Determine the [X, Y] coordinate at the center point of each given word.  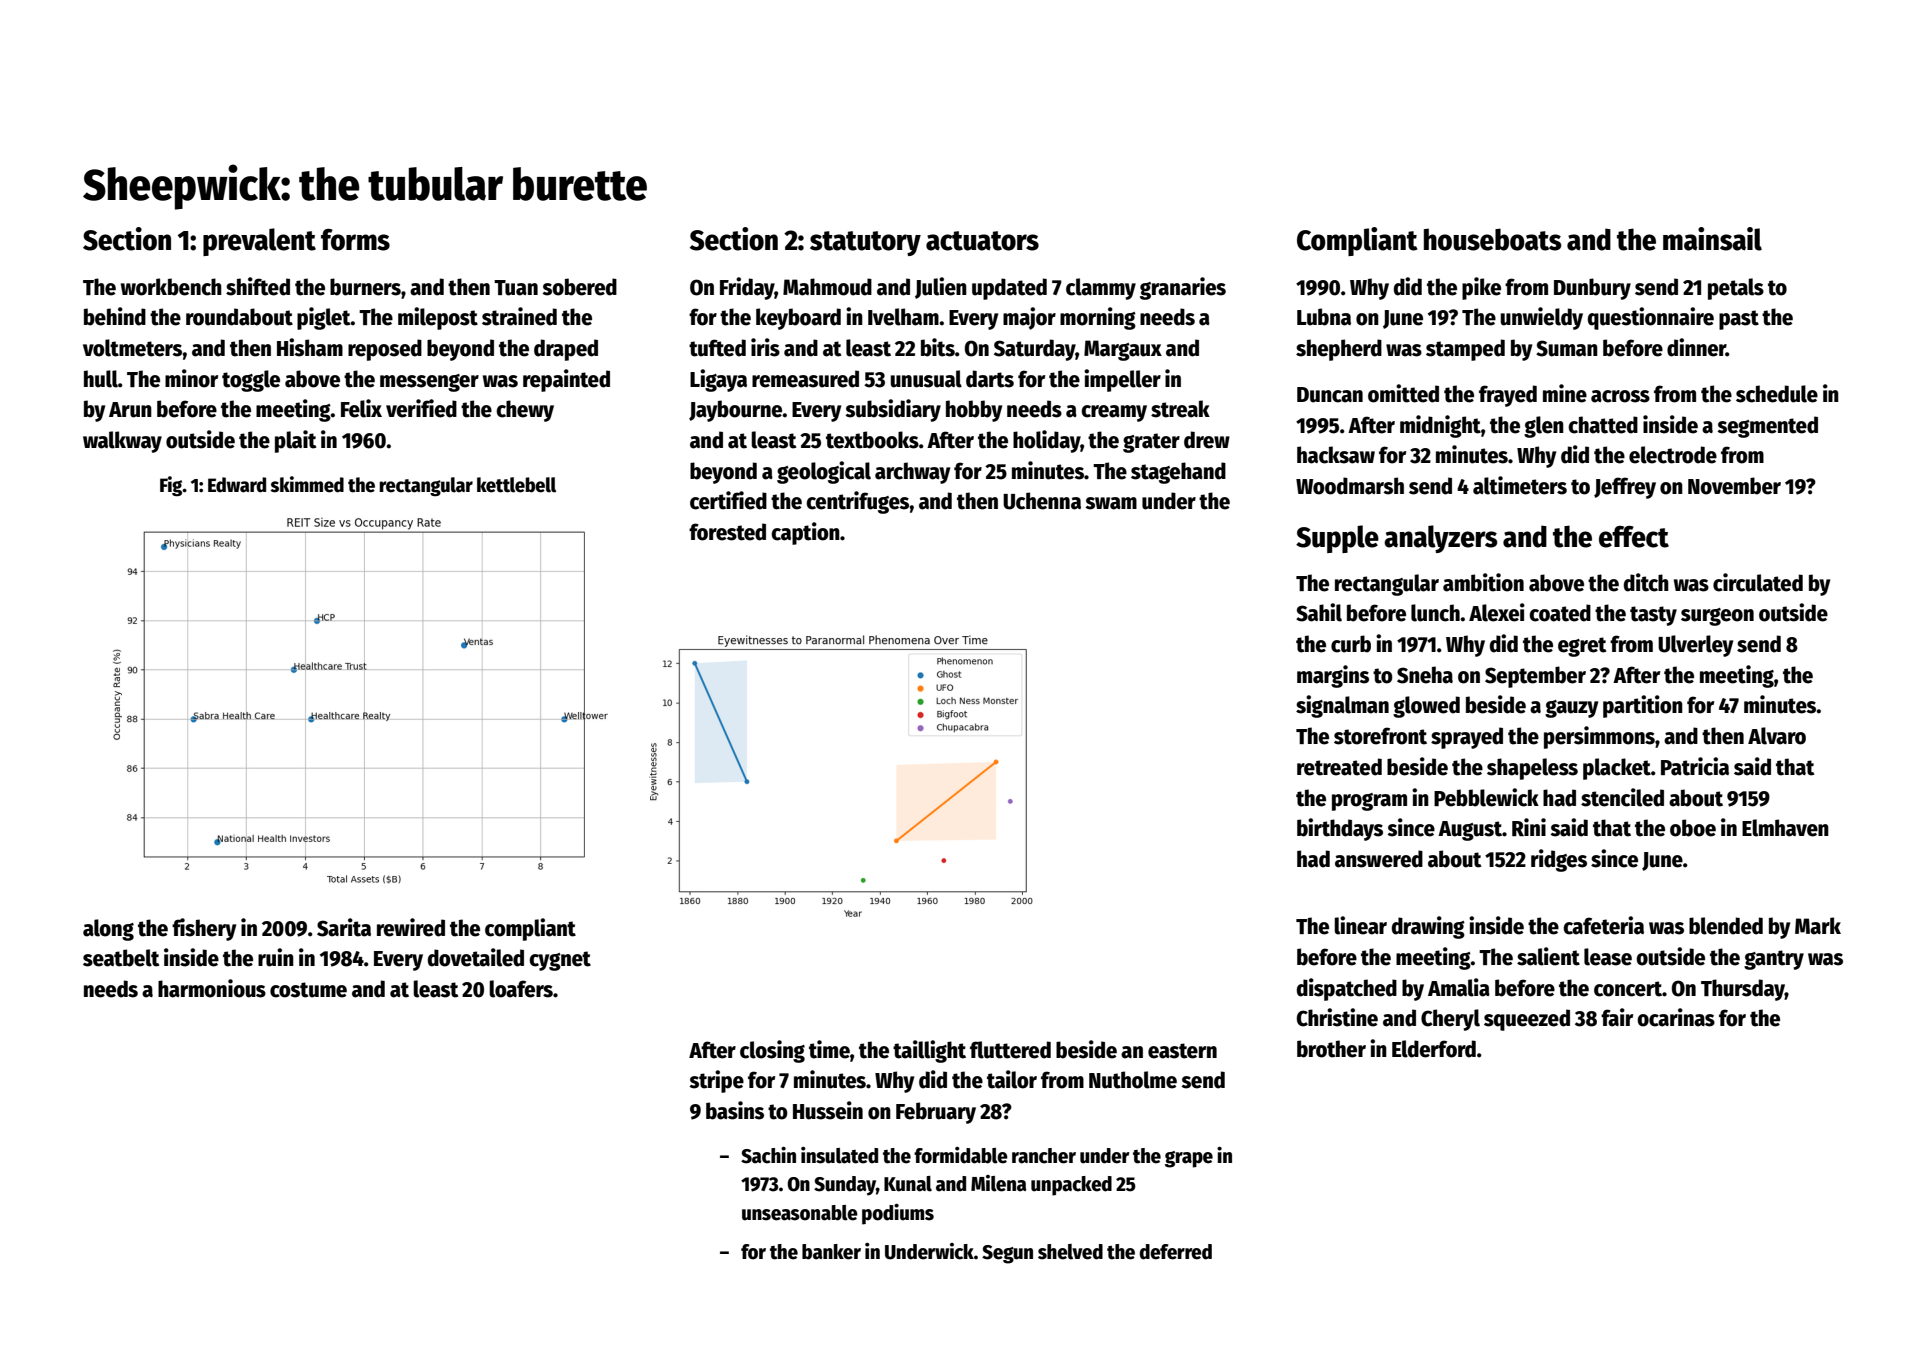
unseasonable [800, 1213]
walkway [122, 442]
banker [831, 1252]
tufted [717, 348]
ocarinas [1676, 1017]
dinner [1696, 347]
